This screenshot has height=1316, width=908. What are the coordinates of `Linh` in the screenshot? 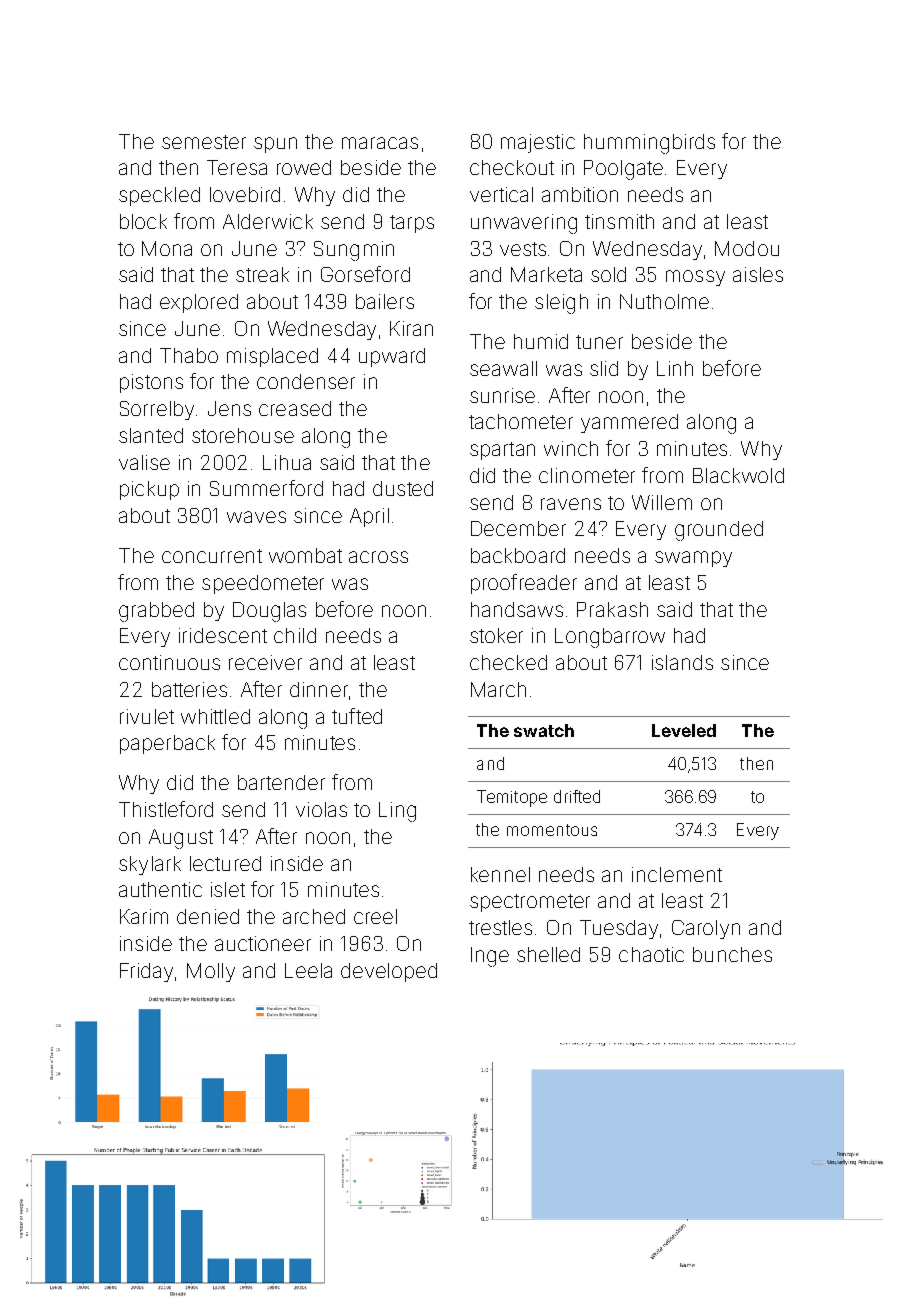 It's located at (675, 368).
